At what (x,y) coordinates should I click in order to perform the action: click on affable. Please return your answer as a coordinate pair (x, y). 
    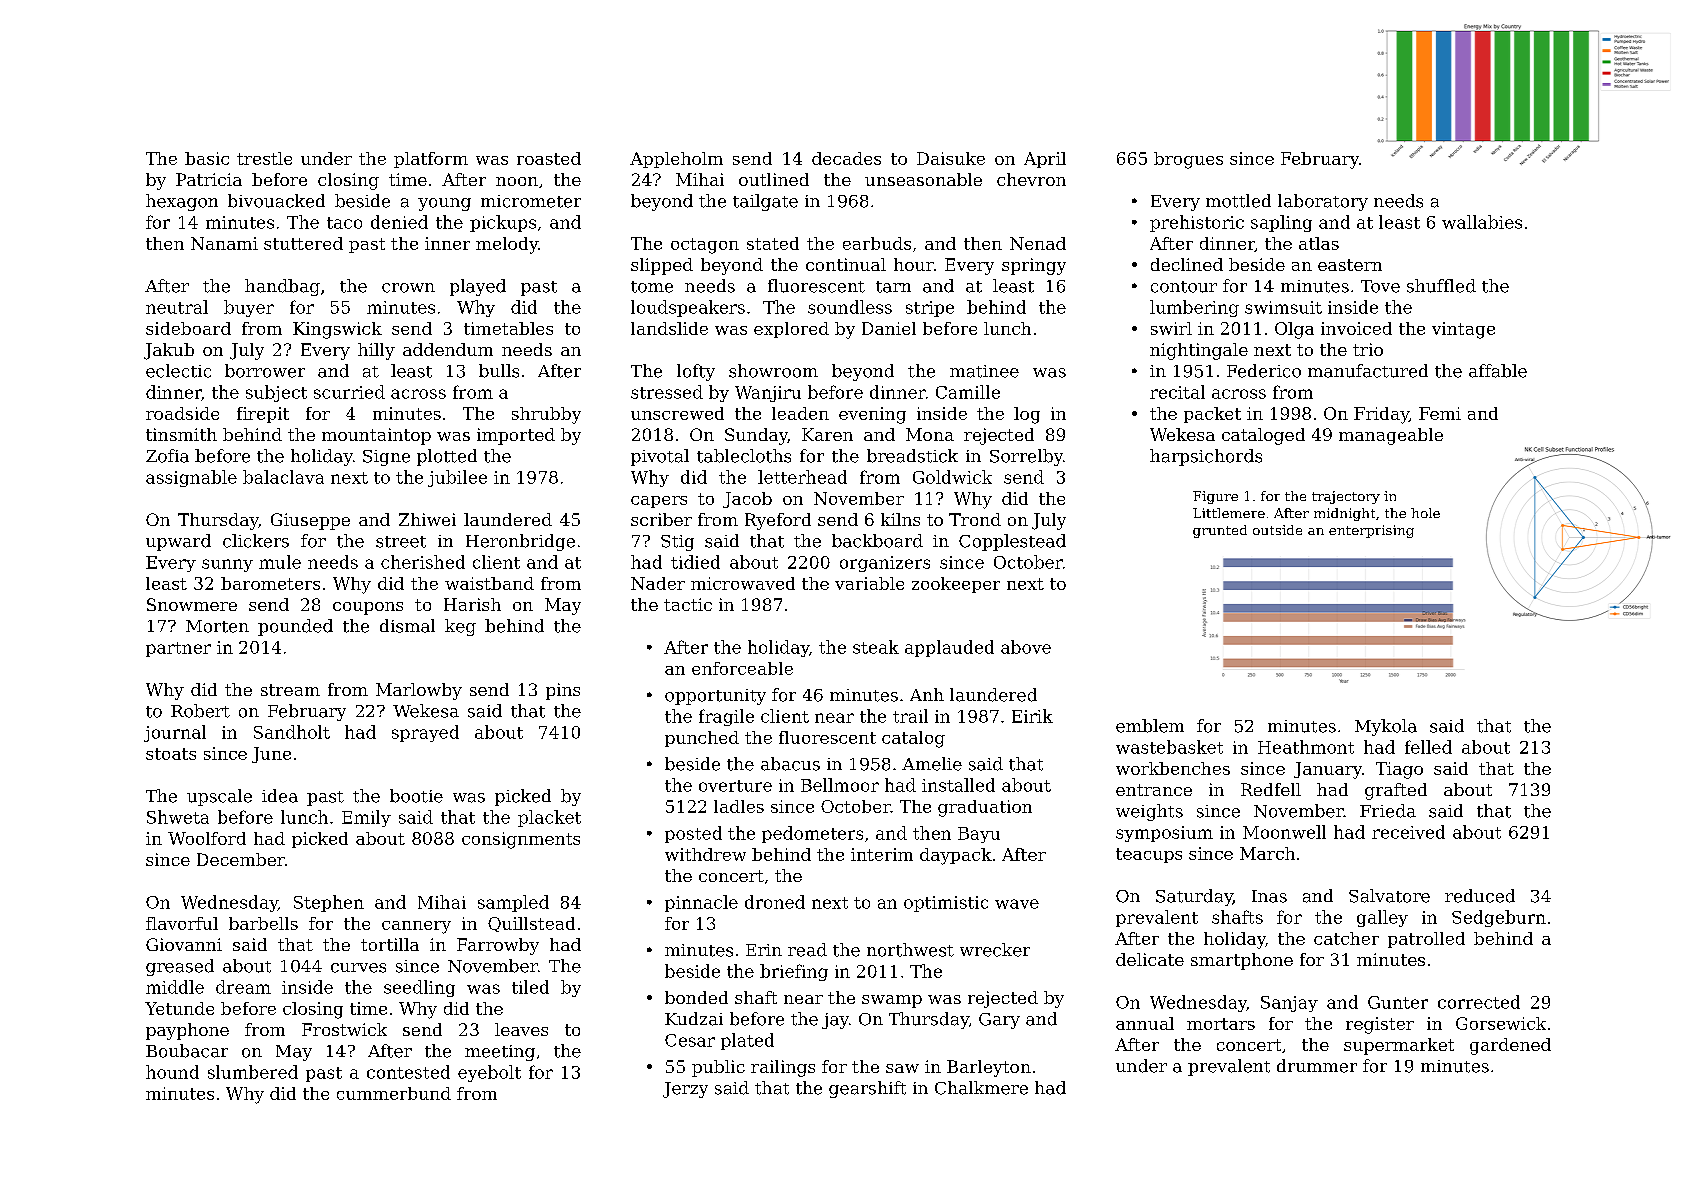
    Looking at the image, I should click on (1498, 371).
